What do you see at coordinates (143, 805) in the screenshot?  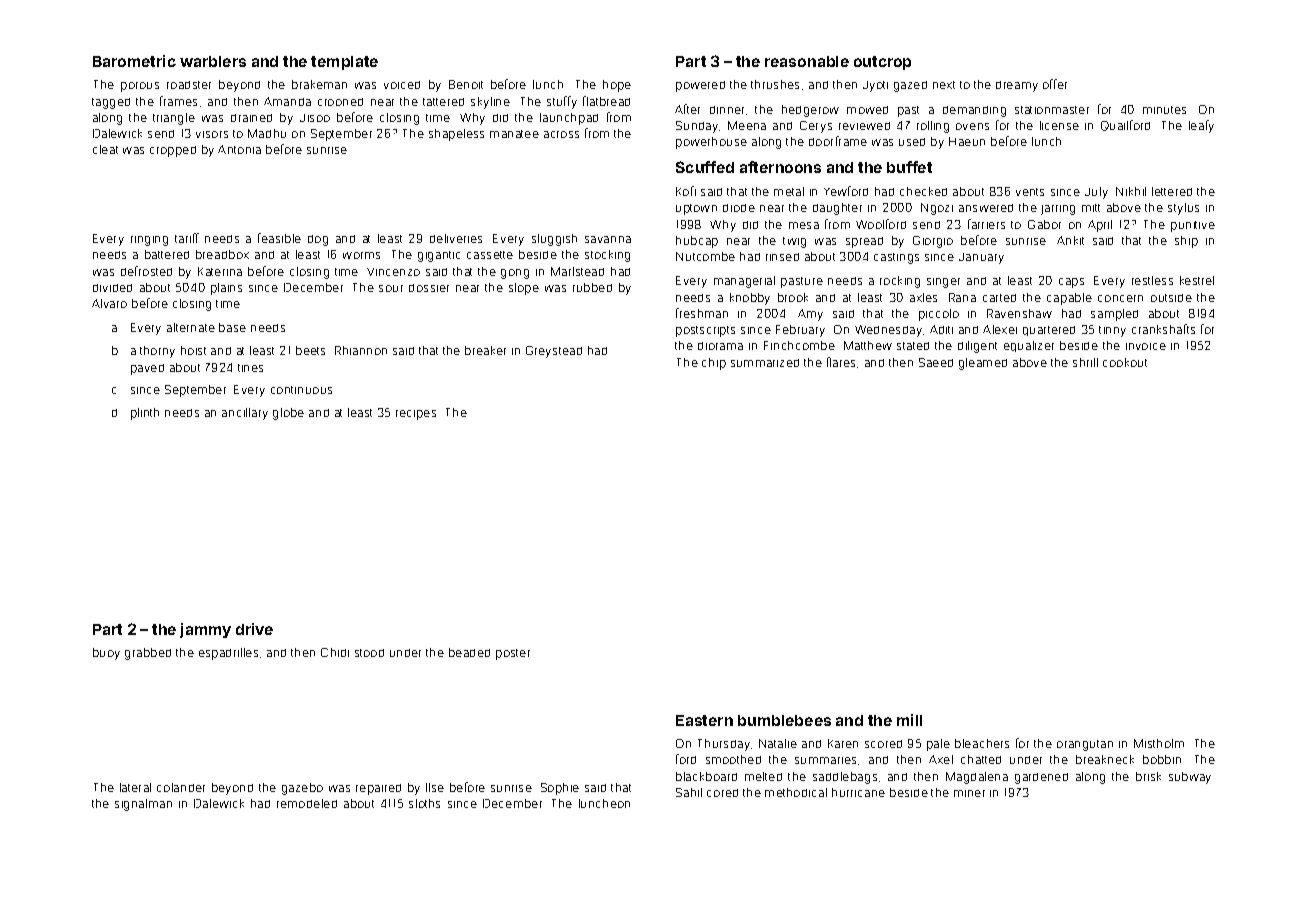 I see `signalman` at bounding box center [143, 805].
